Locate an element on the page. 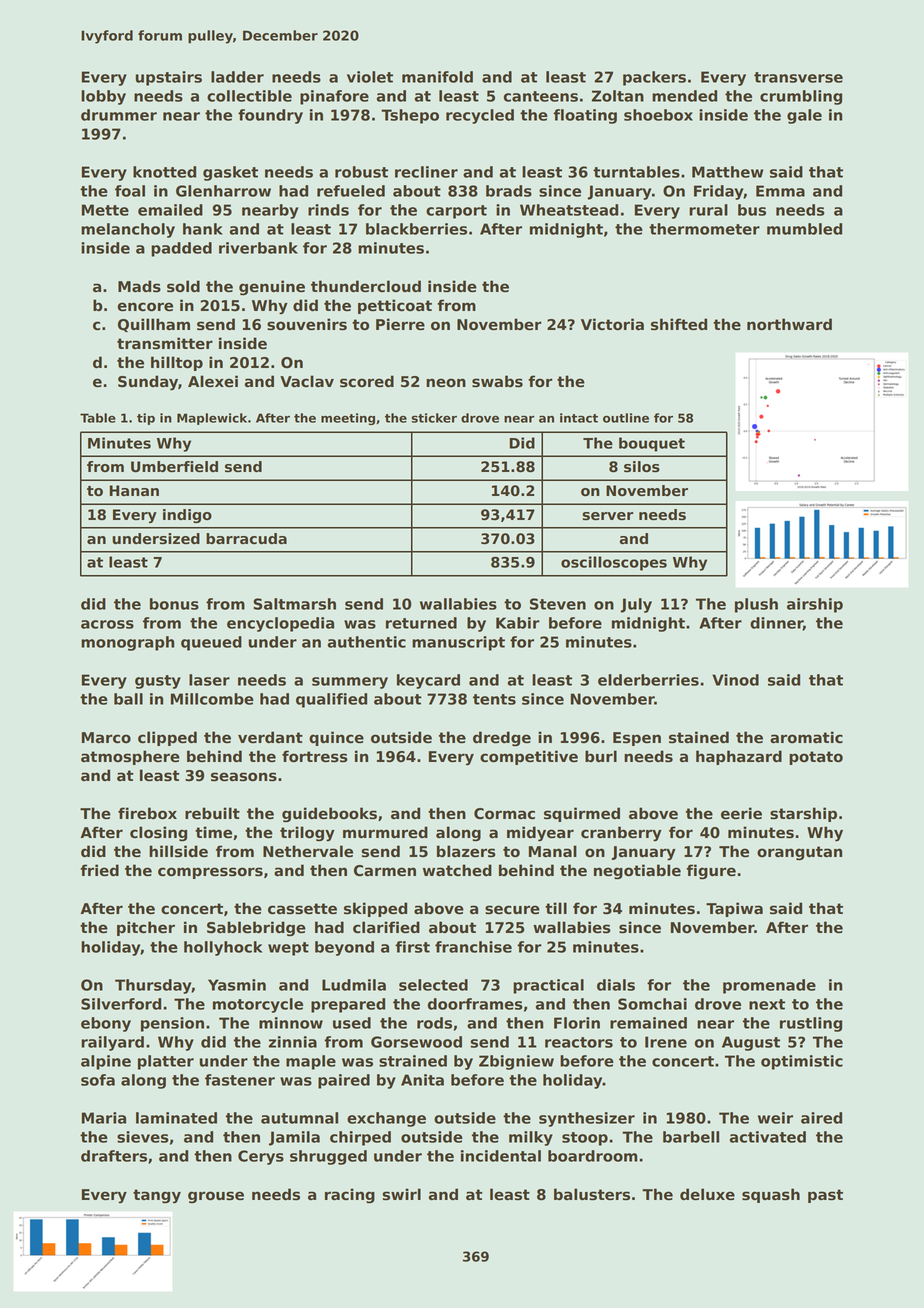 The width and height of the page is (924, 1308). potato is located at coordinates (816, 758).
